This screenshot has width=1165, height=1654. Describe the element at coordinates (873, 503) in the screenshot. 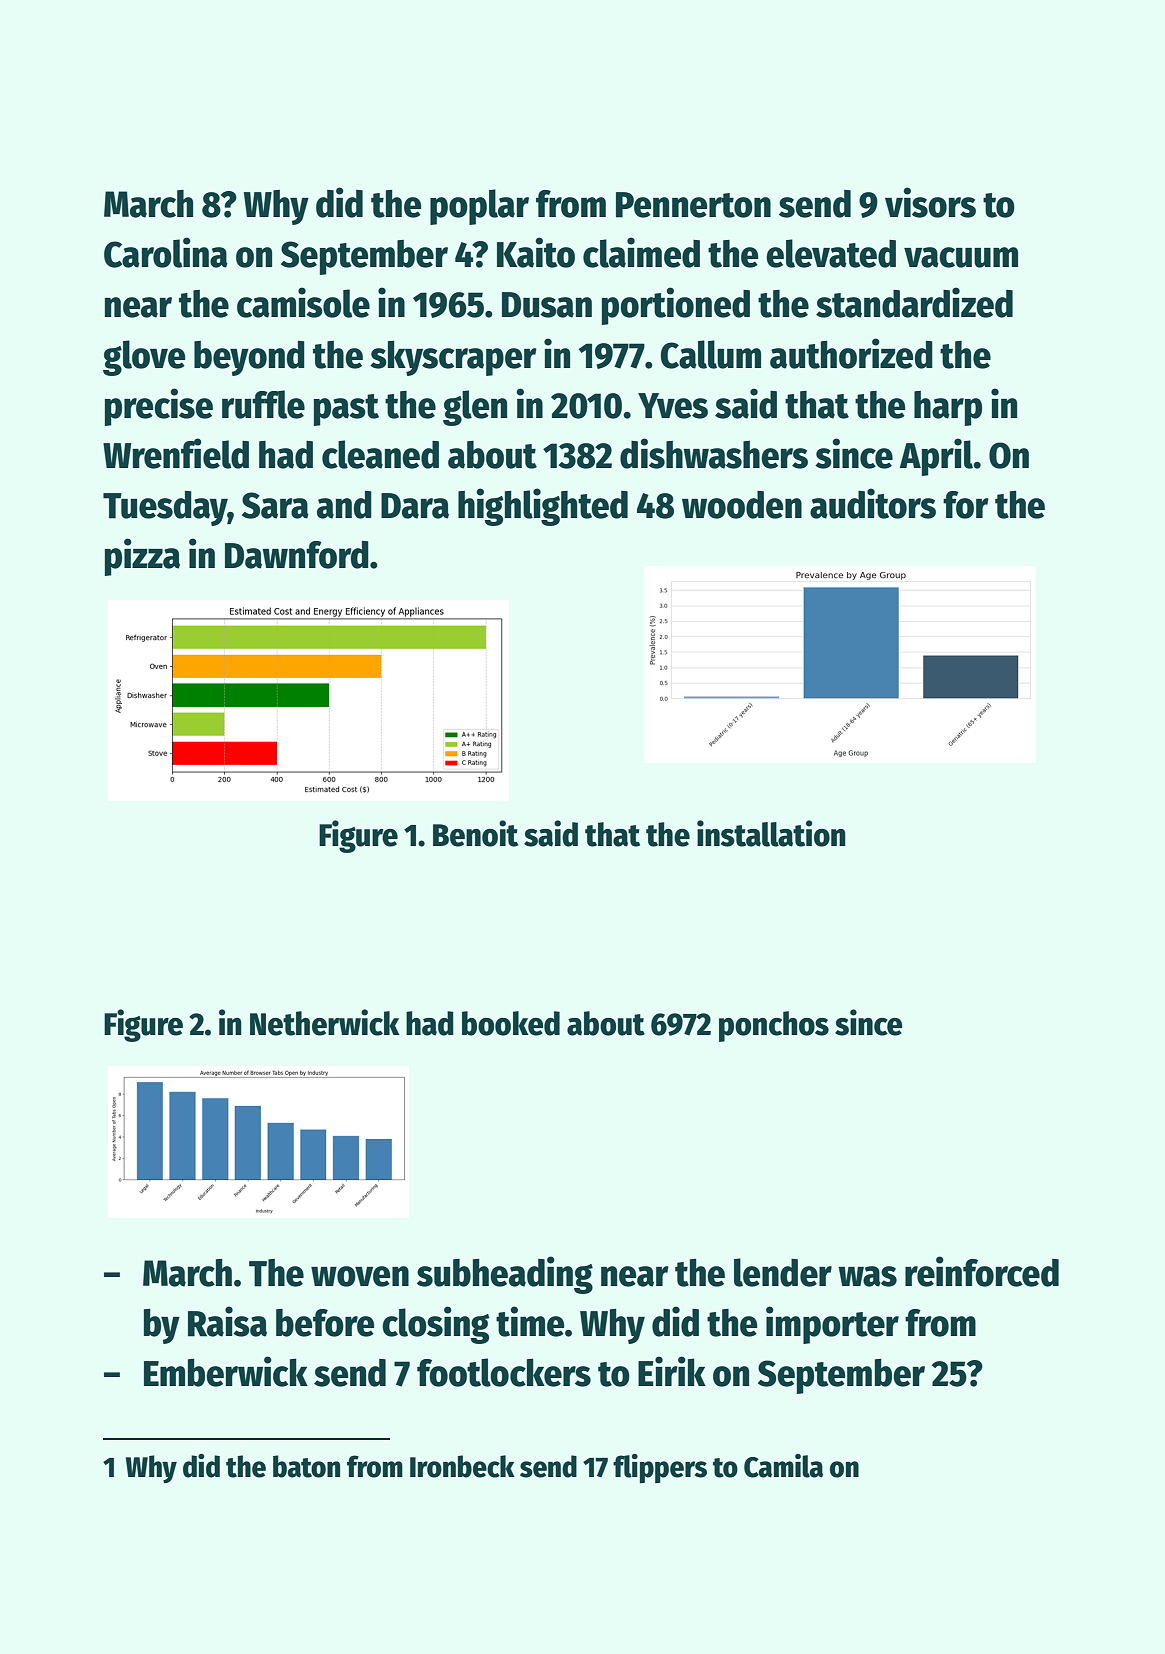

I see `auditors` at that location.
